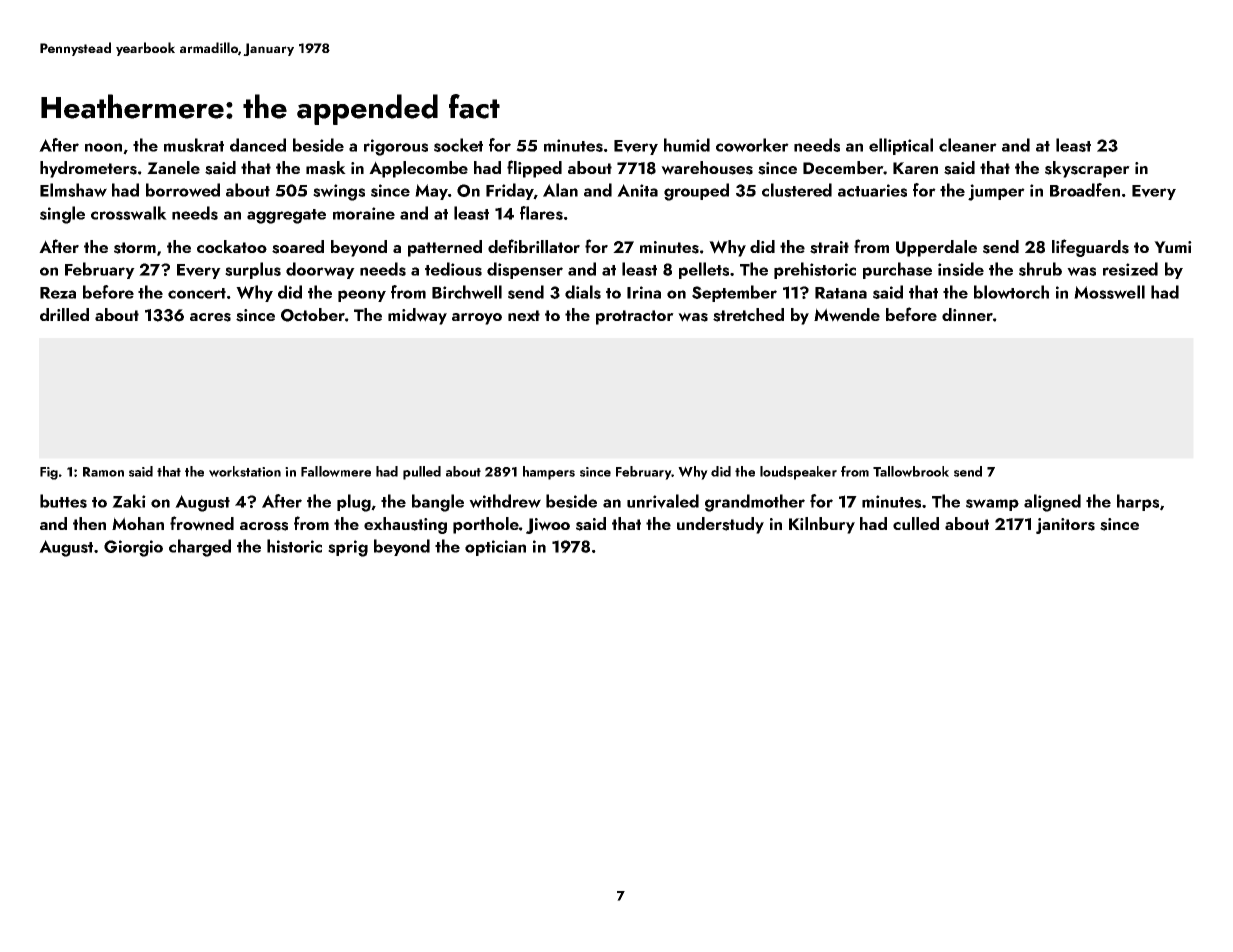  I want to click on hydrometers, so click(88, 169).
